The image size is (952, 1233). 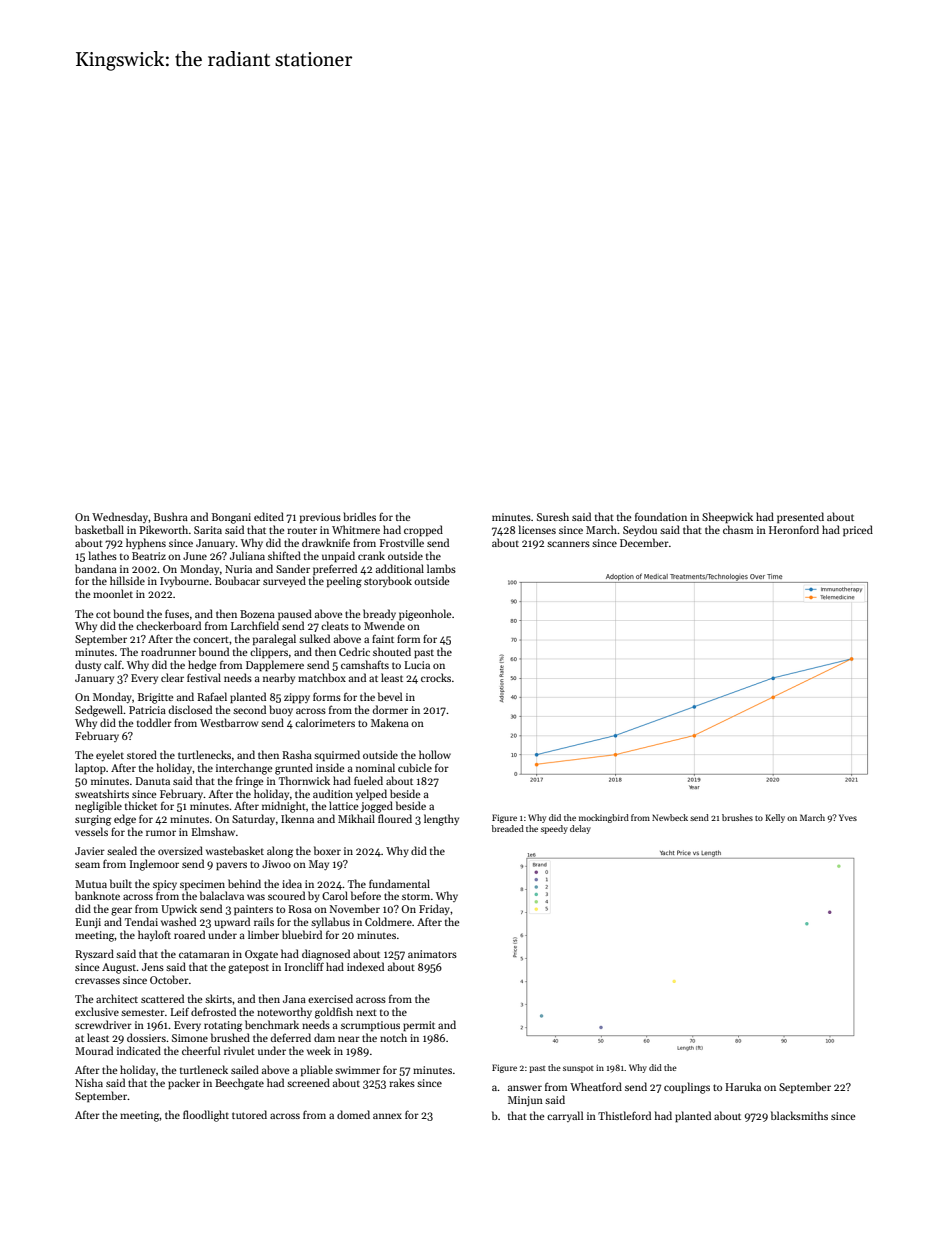 What do you see at coordinates (249, 1114) in the image?
I see `tutored` at bounding box center [249, 1114].
